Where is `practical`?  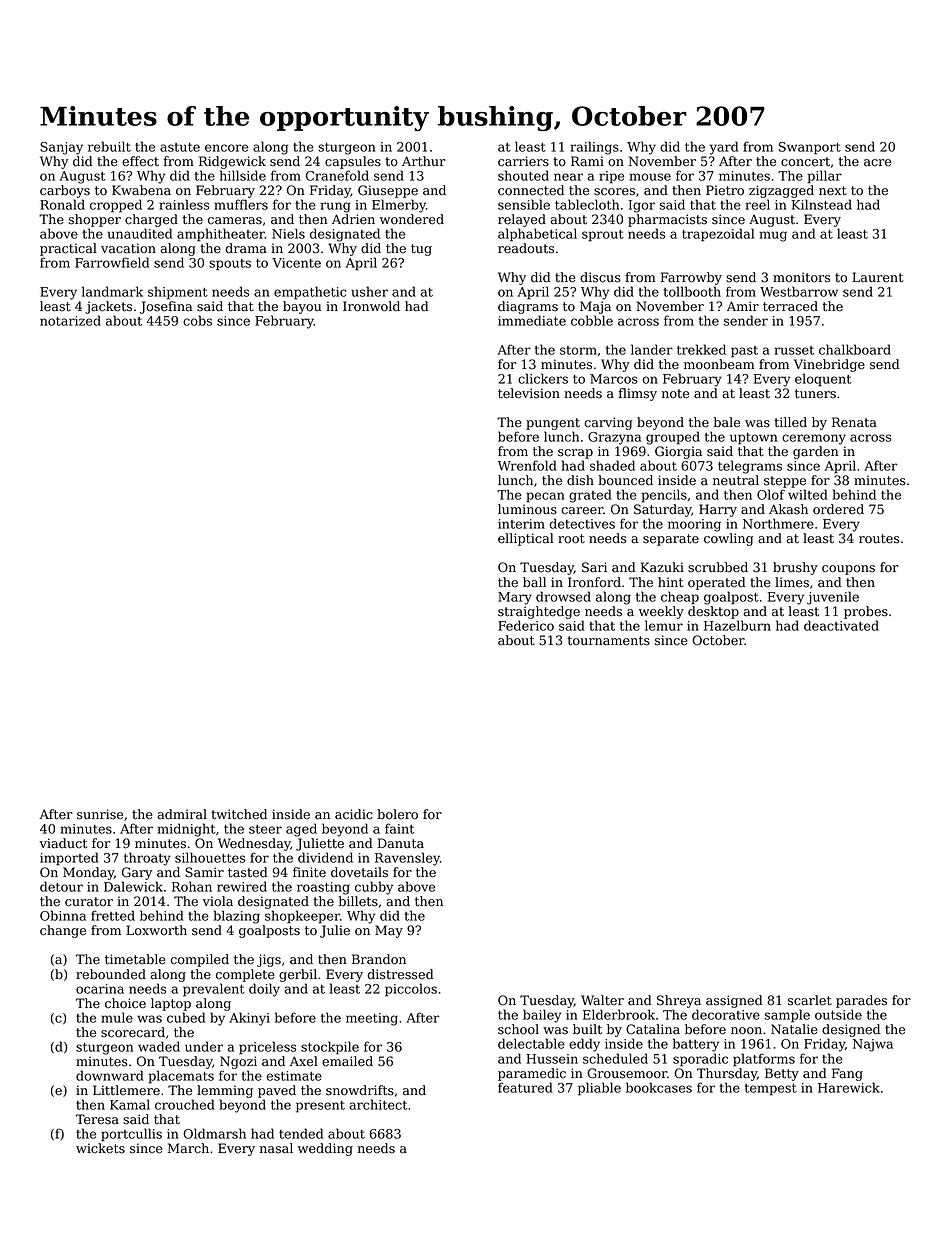 practical is located at coordinates (68, 249).
